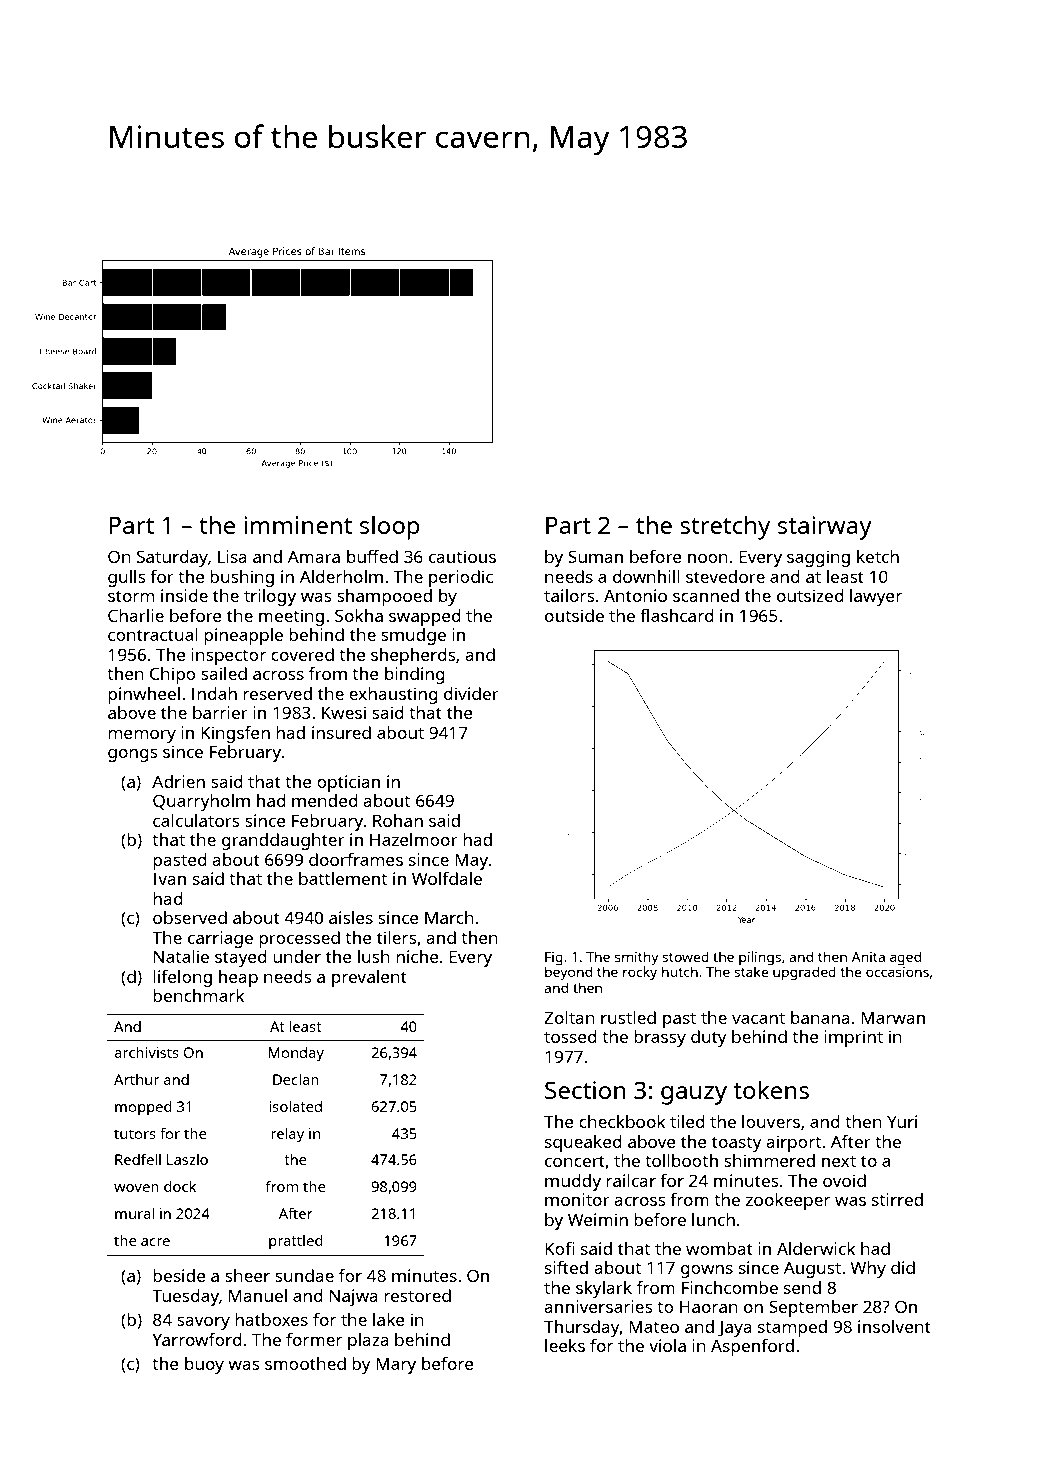  What do you see at coordinates (146, 1052) in the image?
I see `archivists` at bounding box center [146, 1052].
